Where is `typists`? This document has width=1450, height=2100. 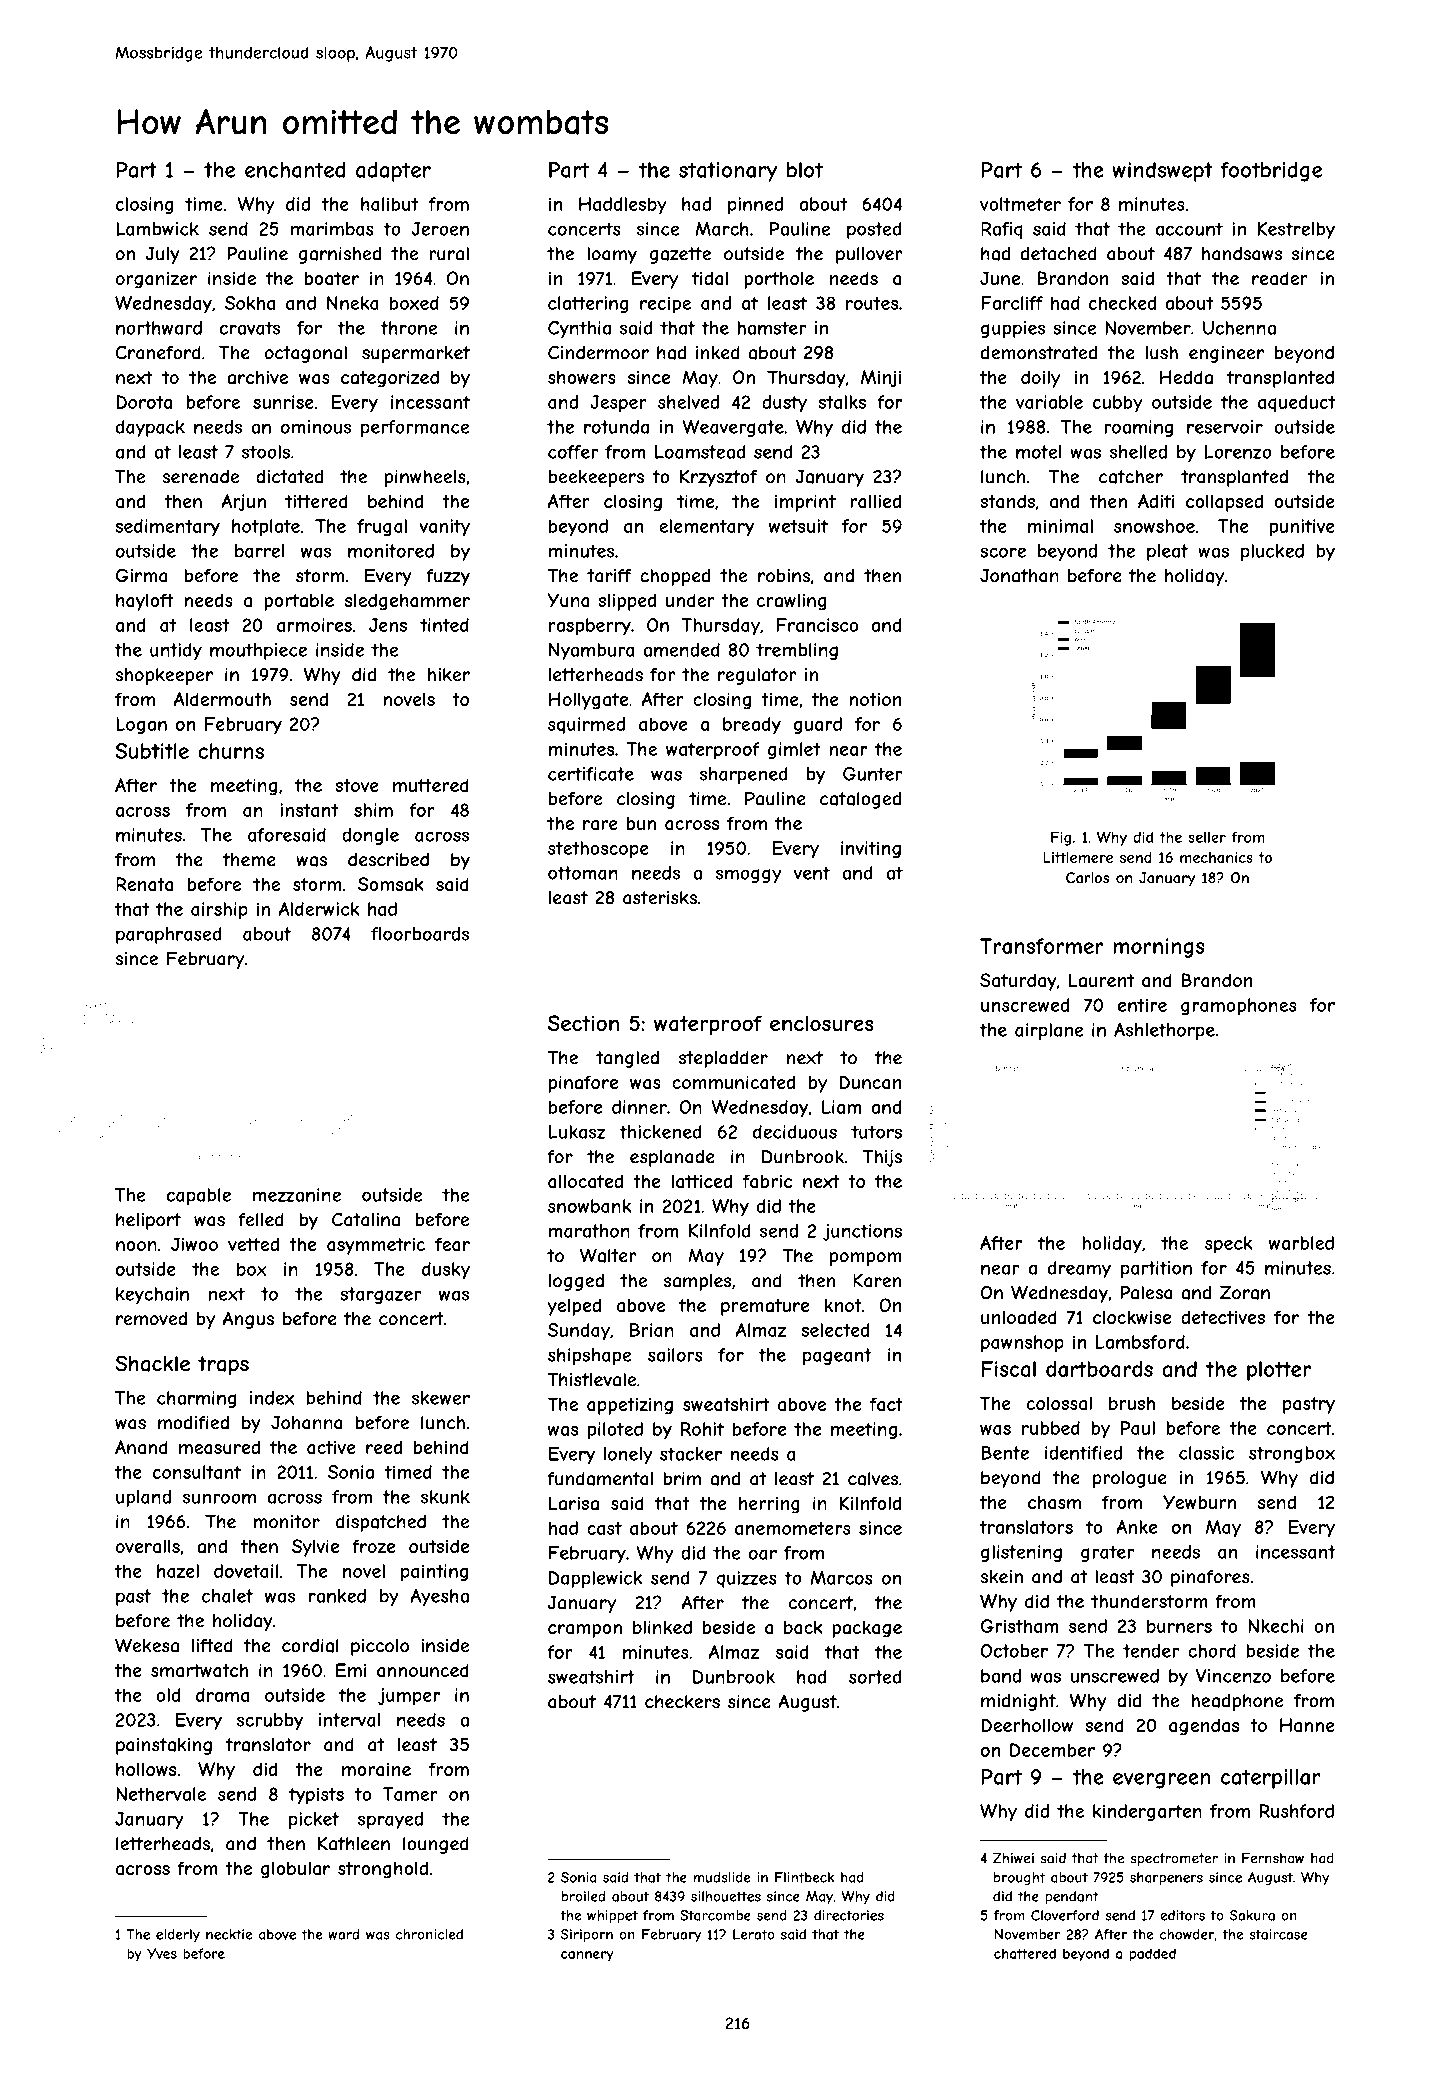
typists is located at coordinates (316, 1796).
